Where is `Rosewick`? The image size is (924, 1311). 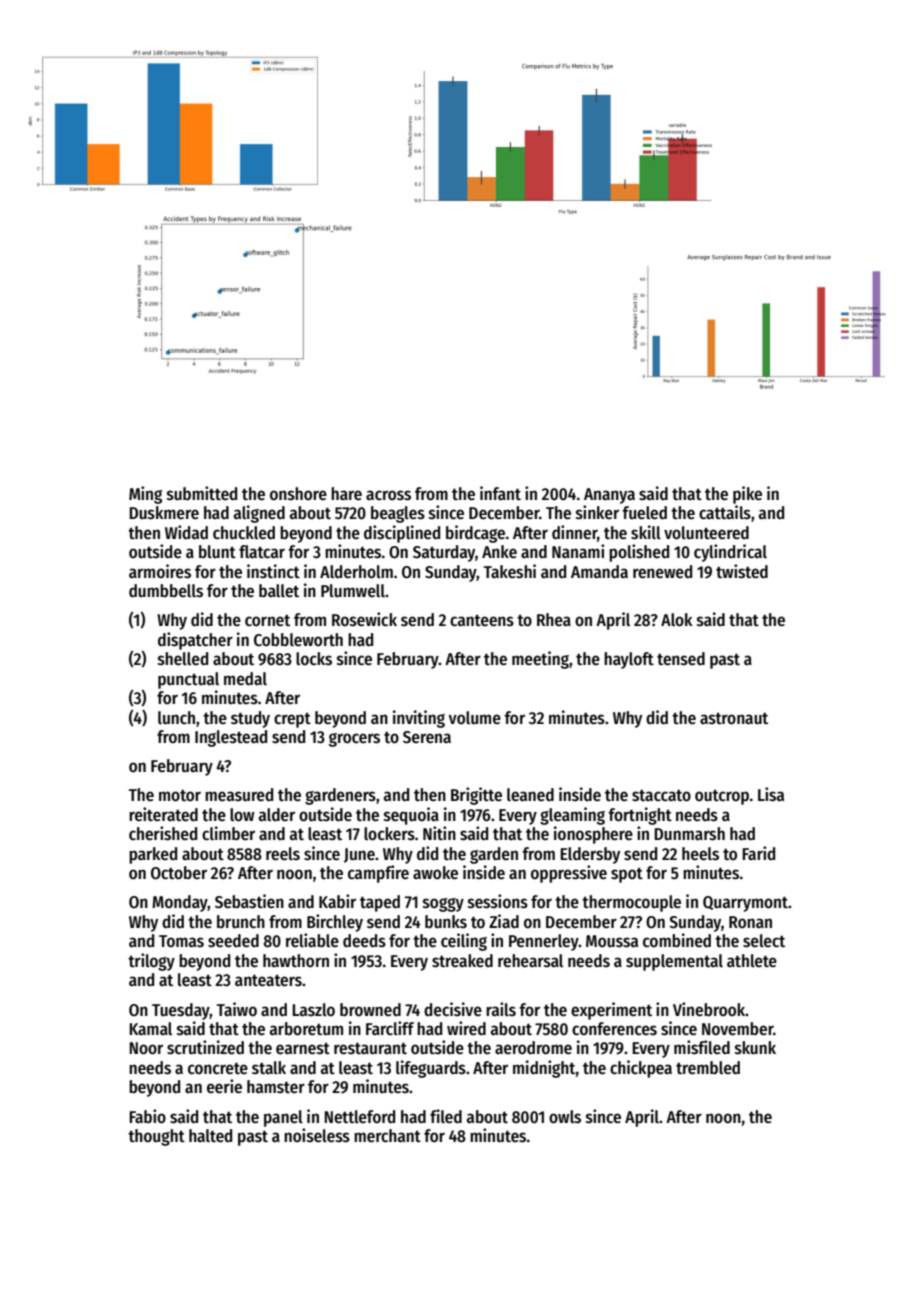
Rosewick is located at coordinates (364, 619).
